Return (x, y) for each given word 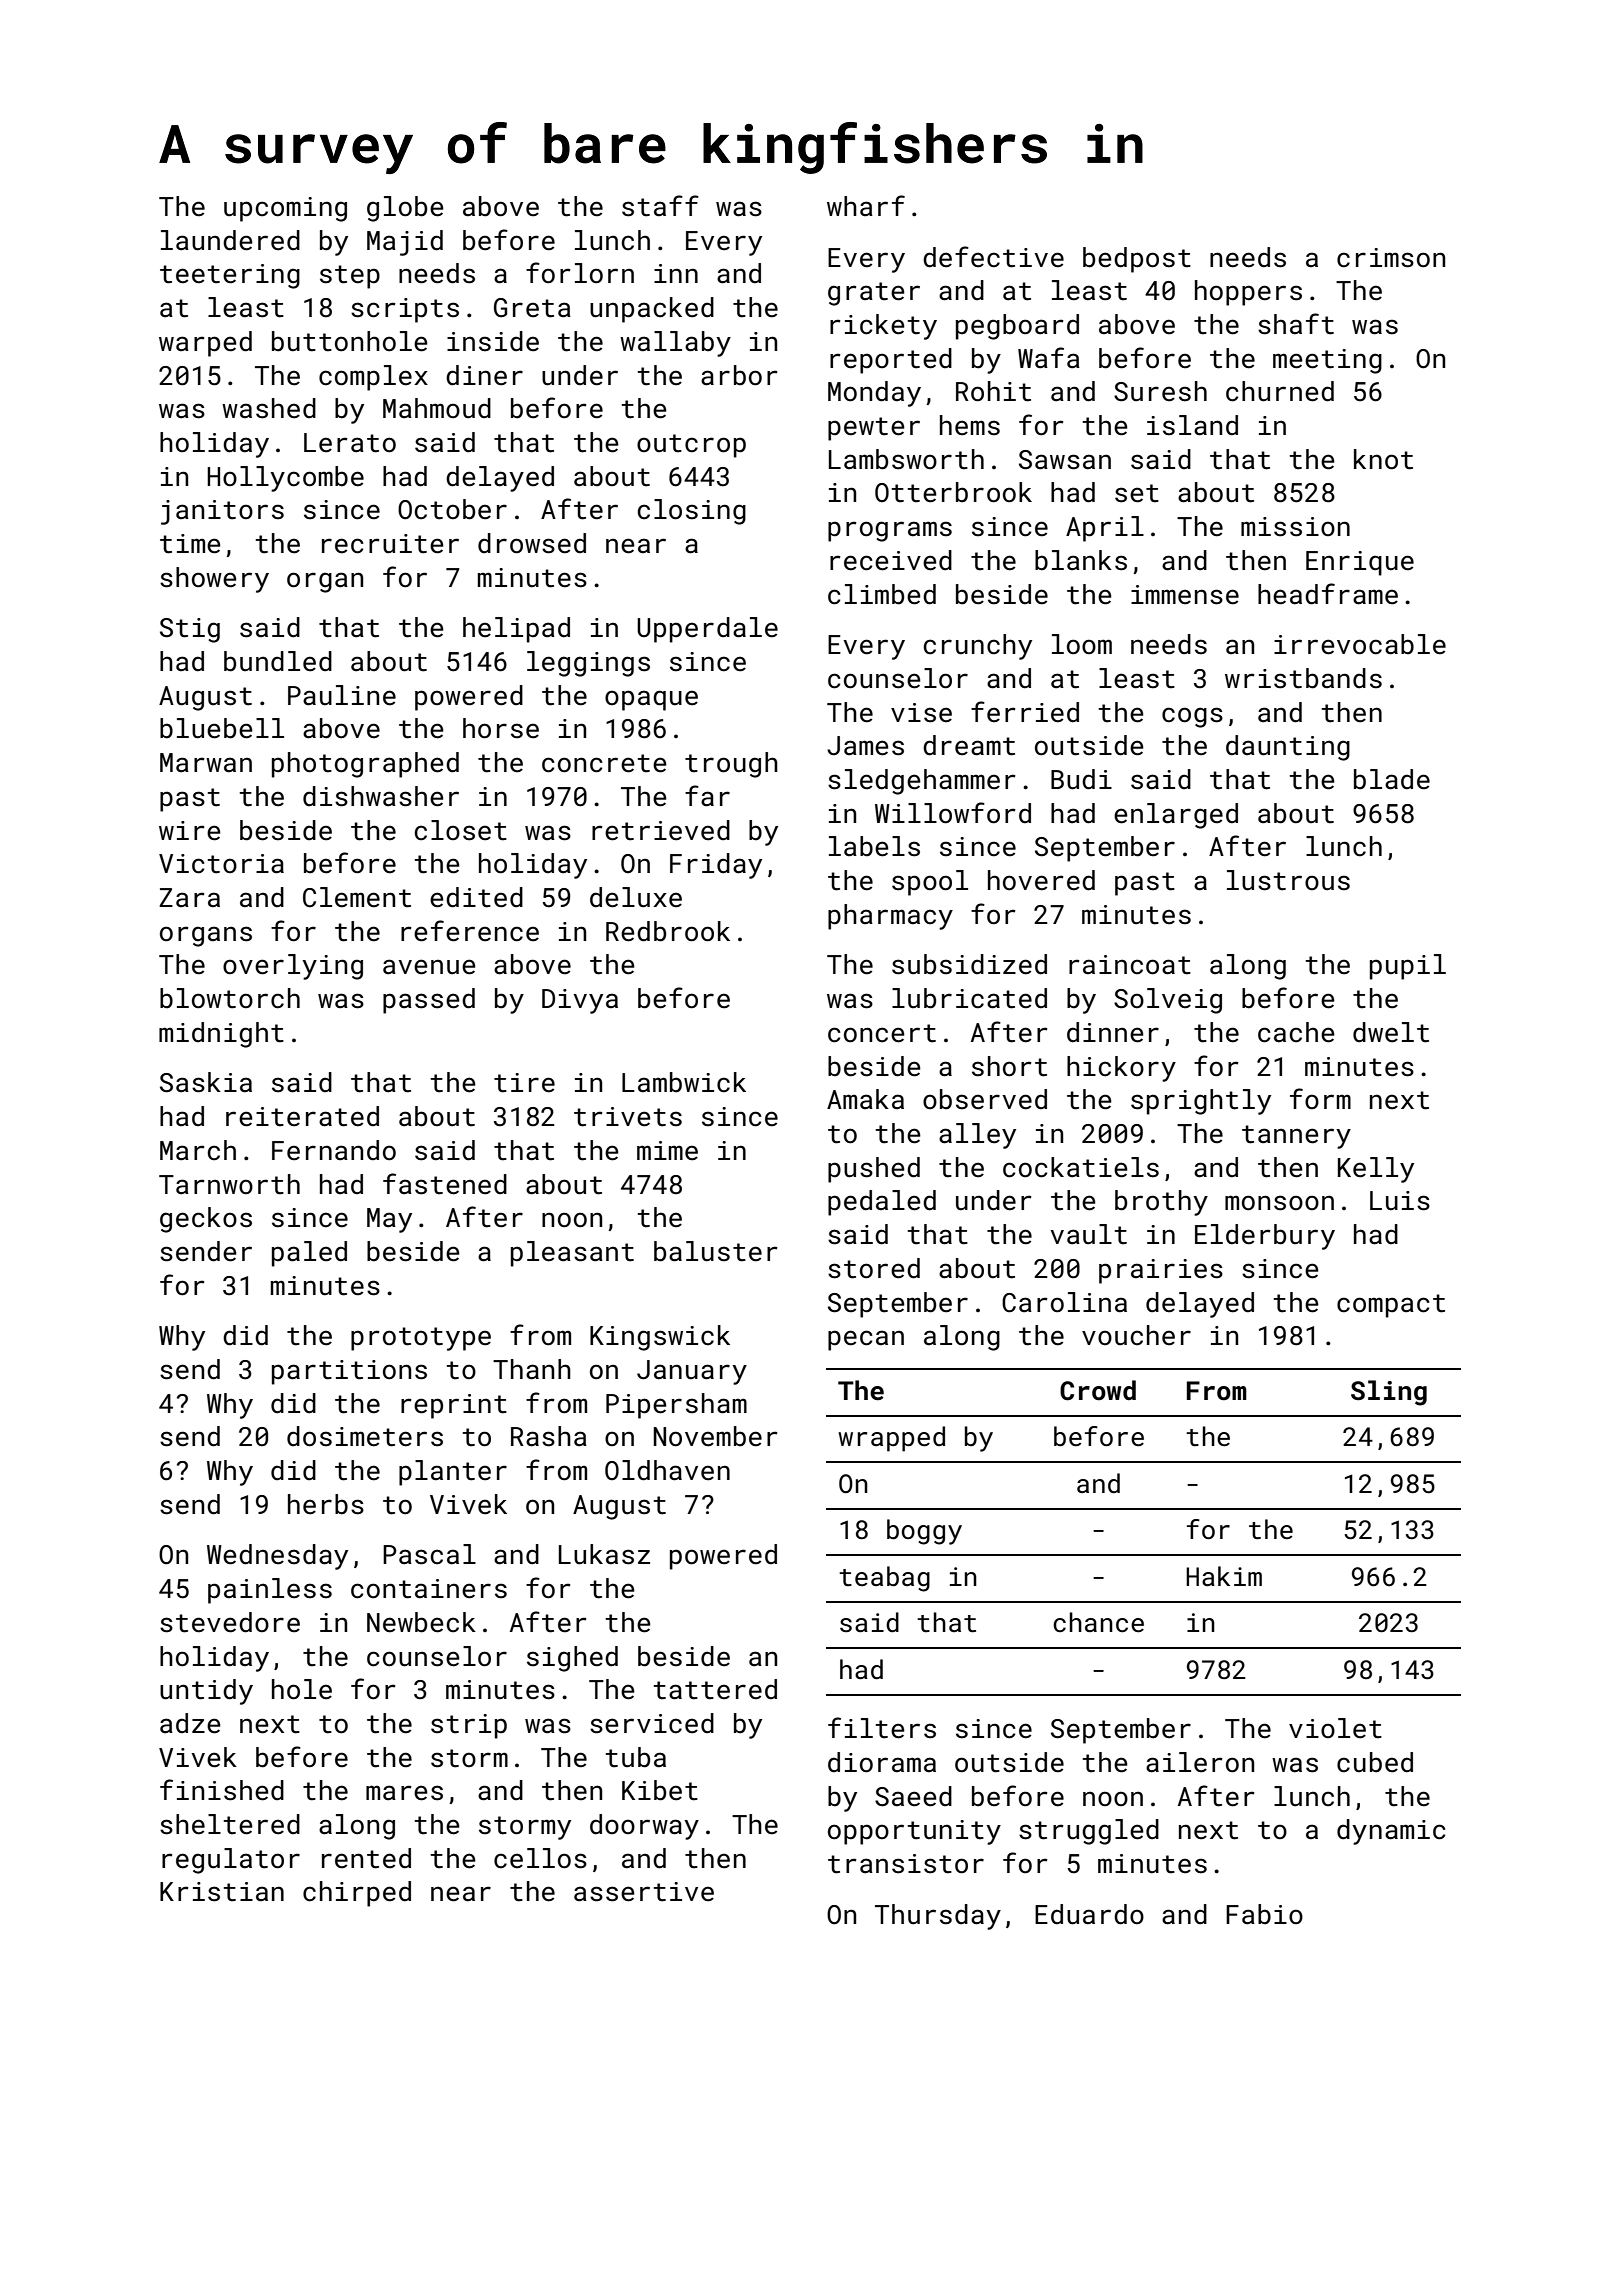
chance (1098, 1622)
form (1320, 1098)
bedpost (1137, 260)
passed (429, 1001)
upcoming (285, 209)
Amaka (865, 1099)
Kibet (660, 1790)
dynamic (1391, 1832)
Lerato (350, 443)
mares (404, 1793)
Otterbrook (953, 492)
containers (429, 1589)
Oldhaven (667, 1470)
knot (1383, 459)
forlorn (580, 273)
